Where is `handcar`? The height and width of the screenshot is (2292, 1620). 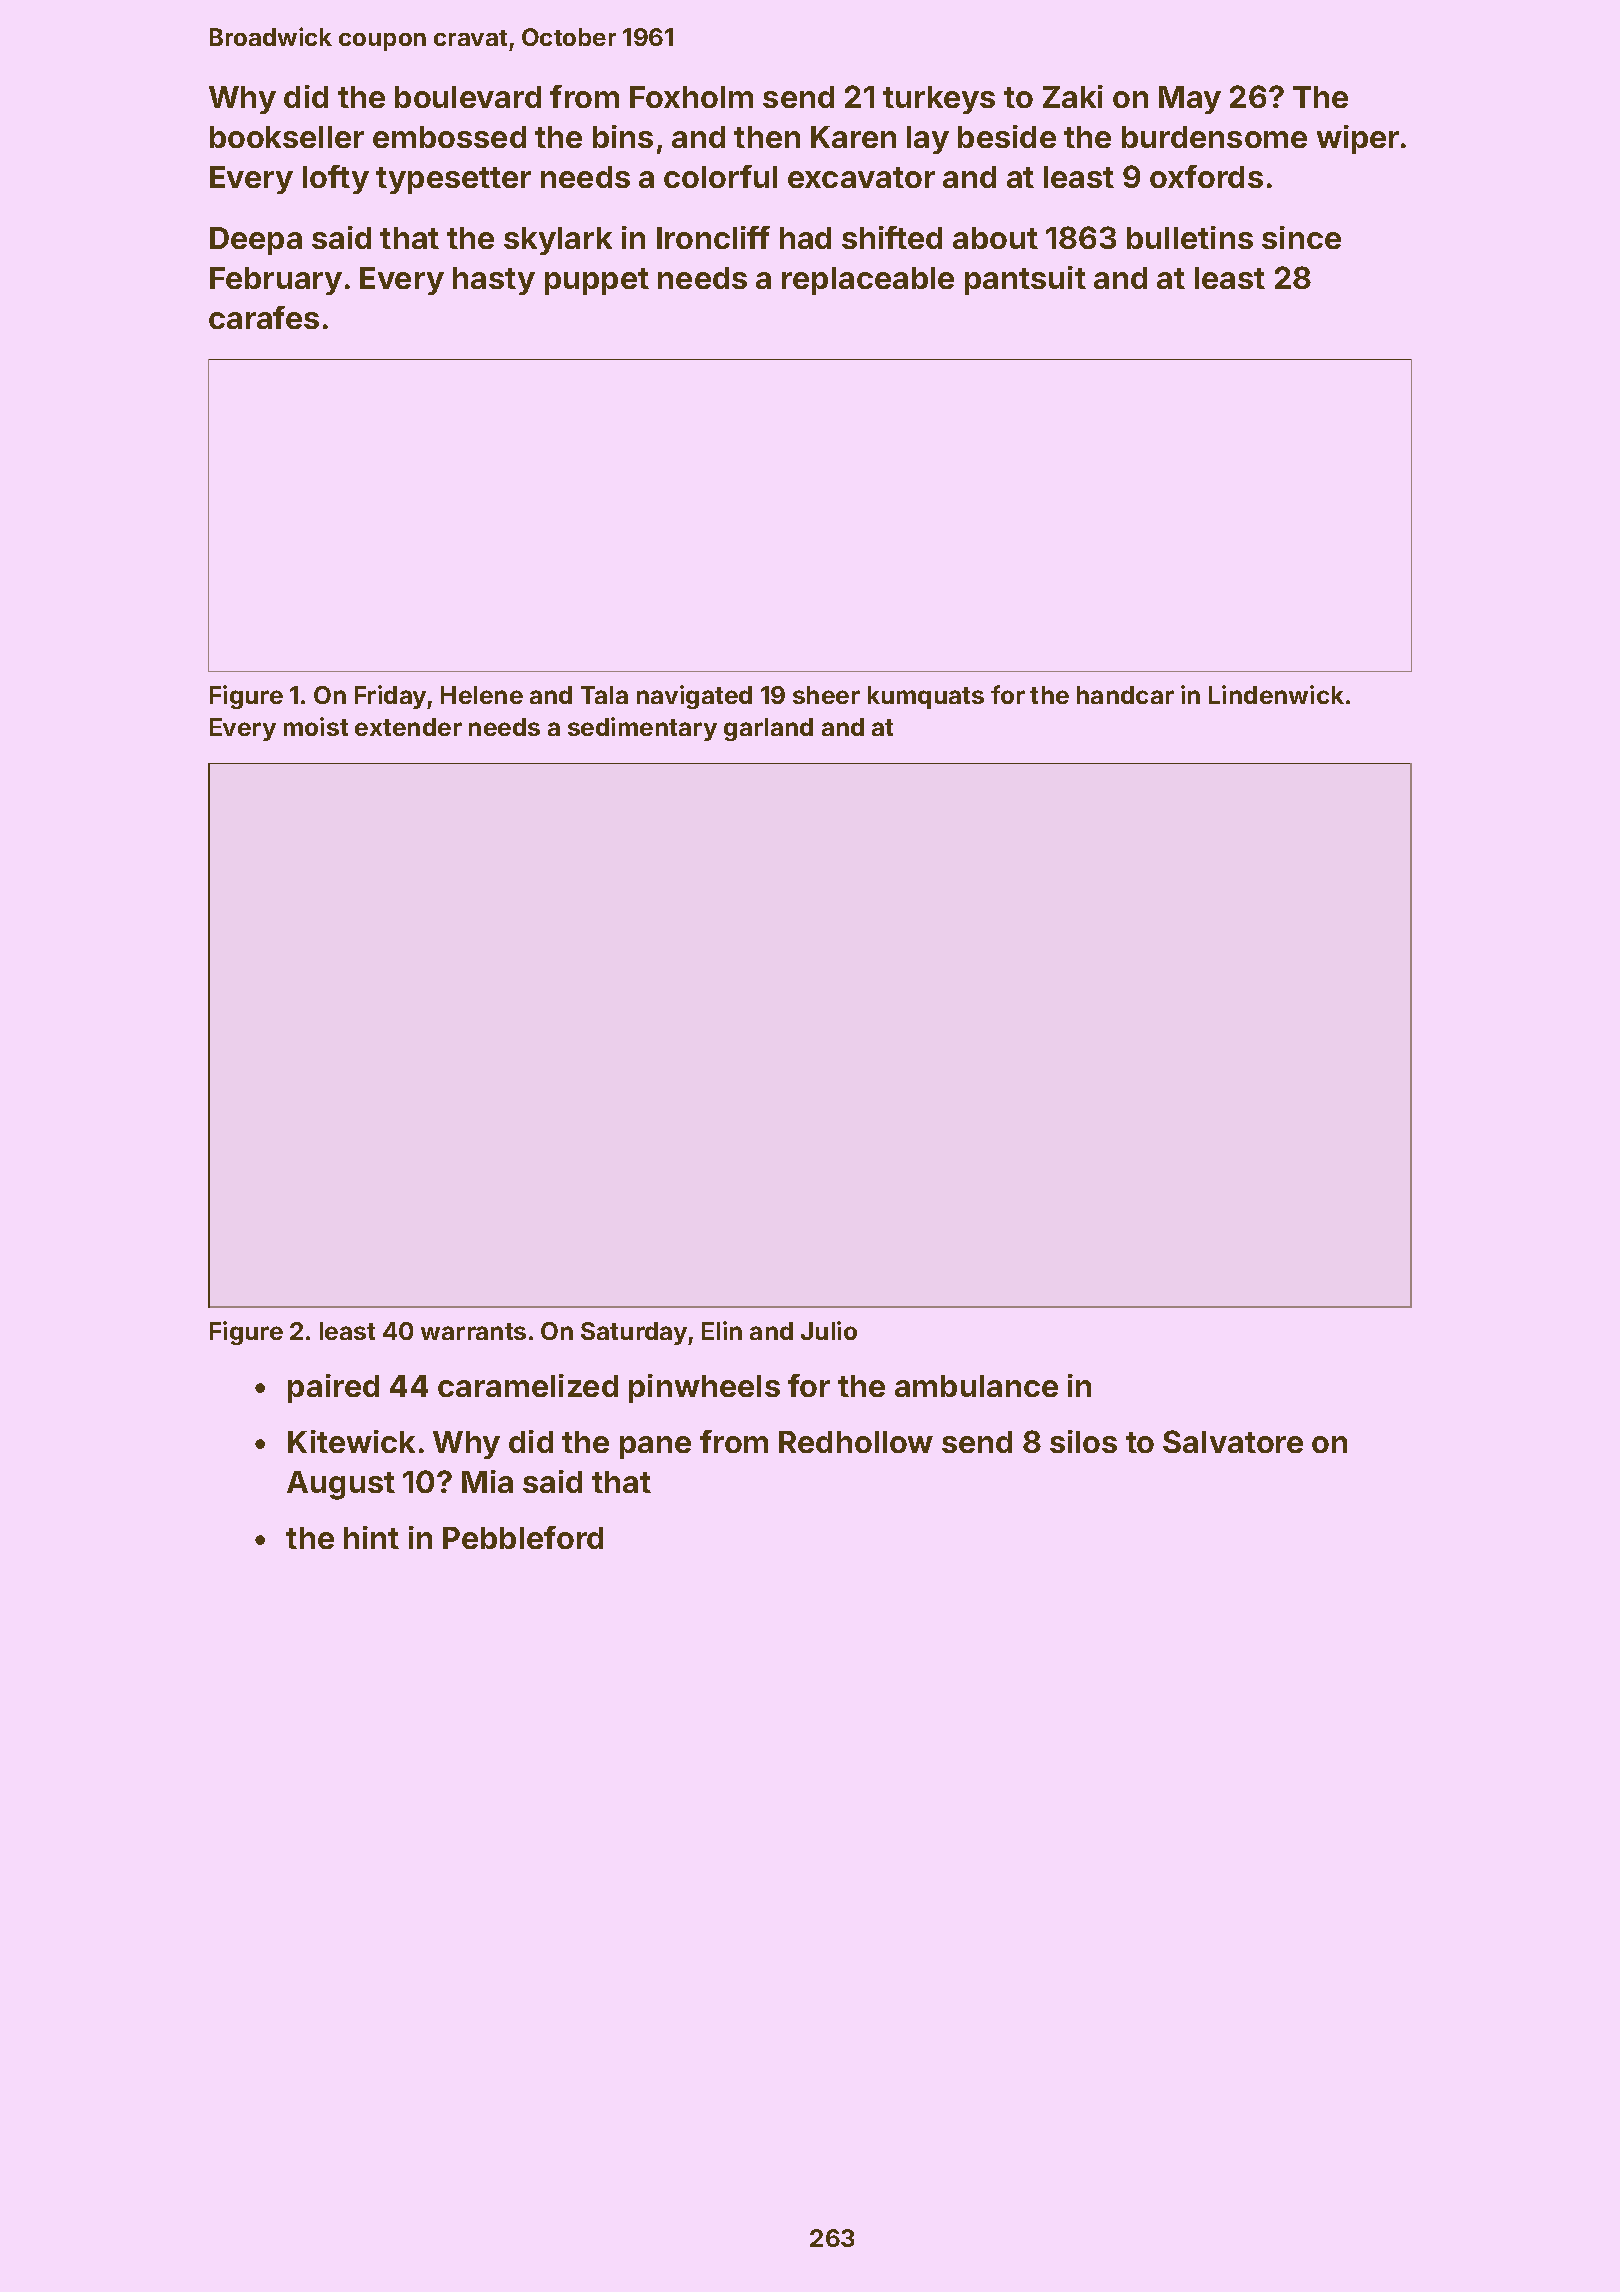
handcar is located at coordinates (1125, 695).
